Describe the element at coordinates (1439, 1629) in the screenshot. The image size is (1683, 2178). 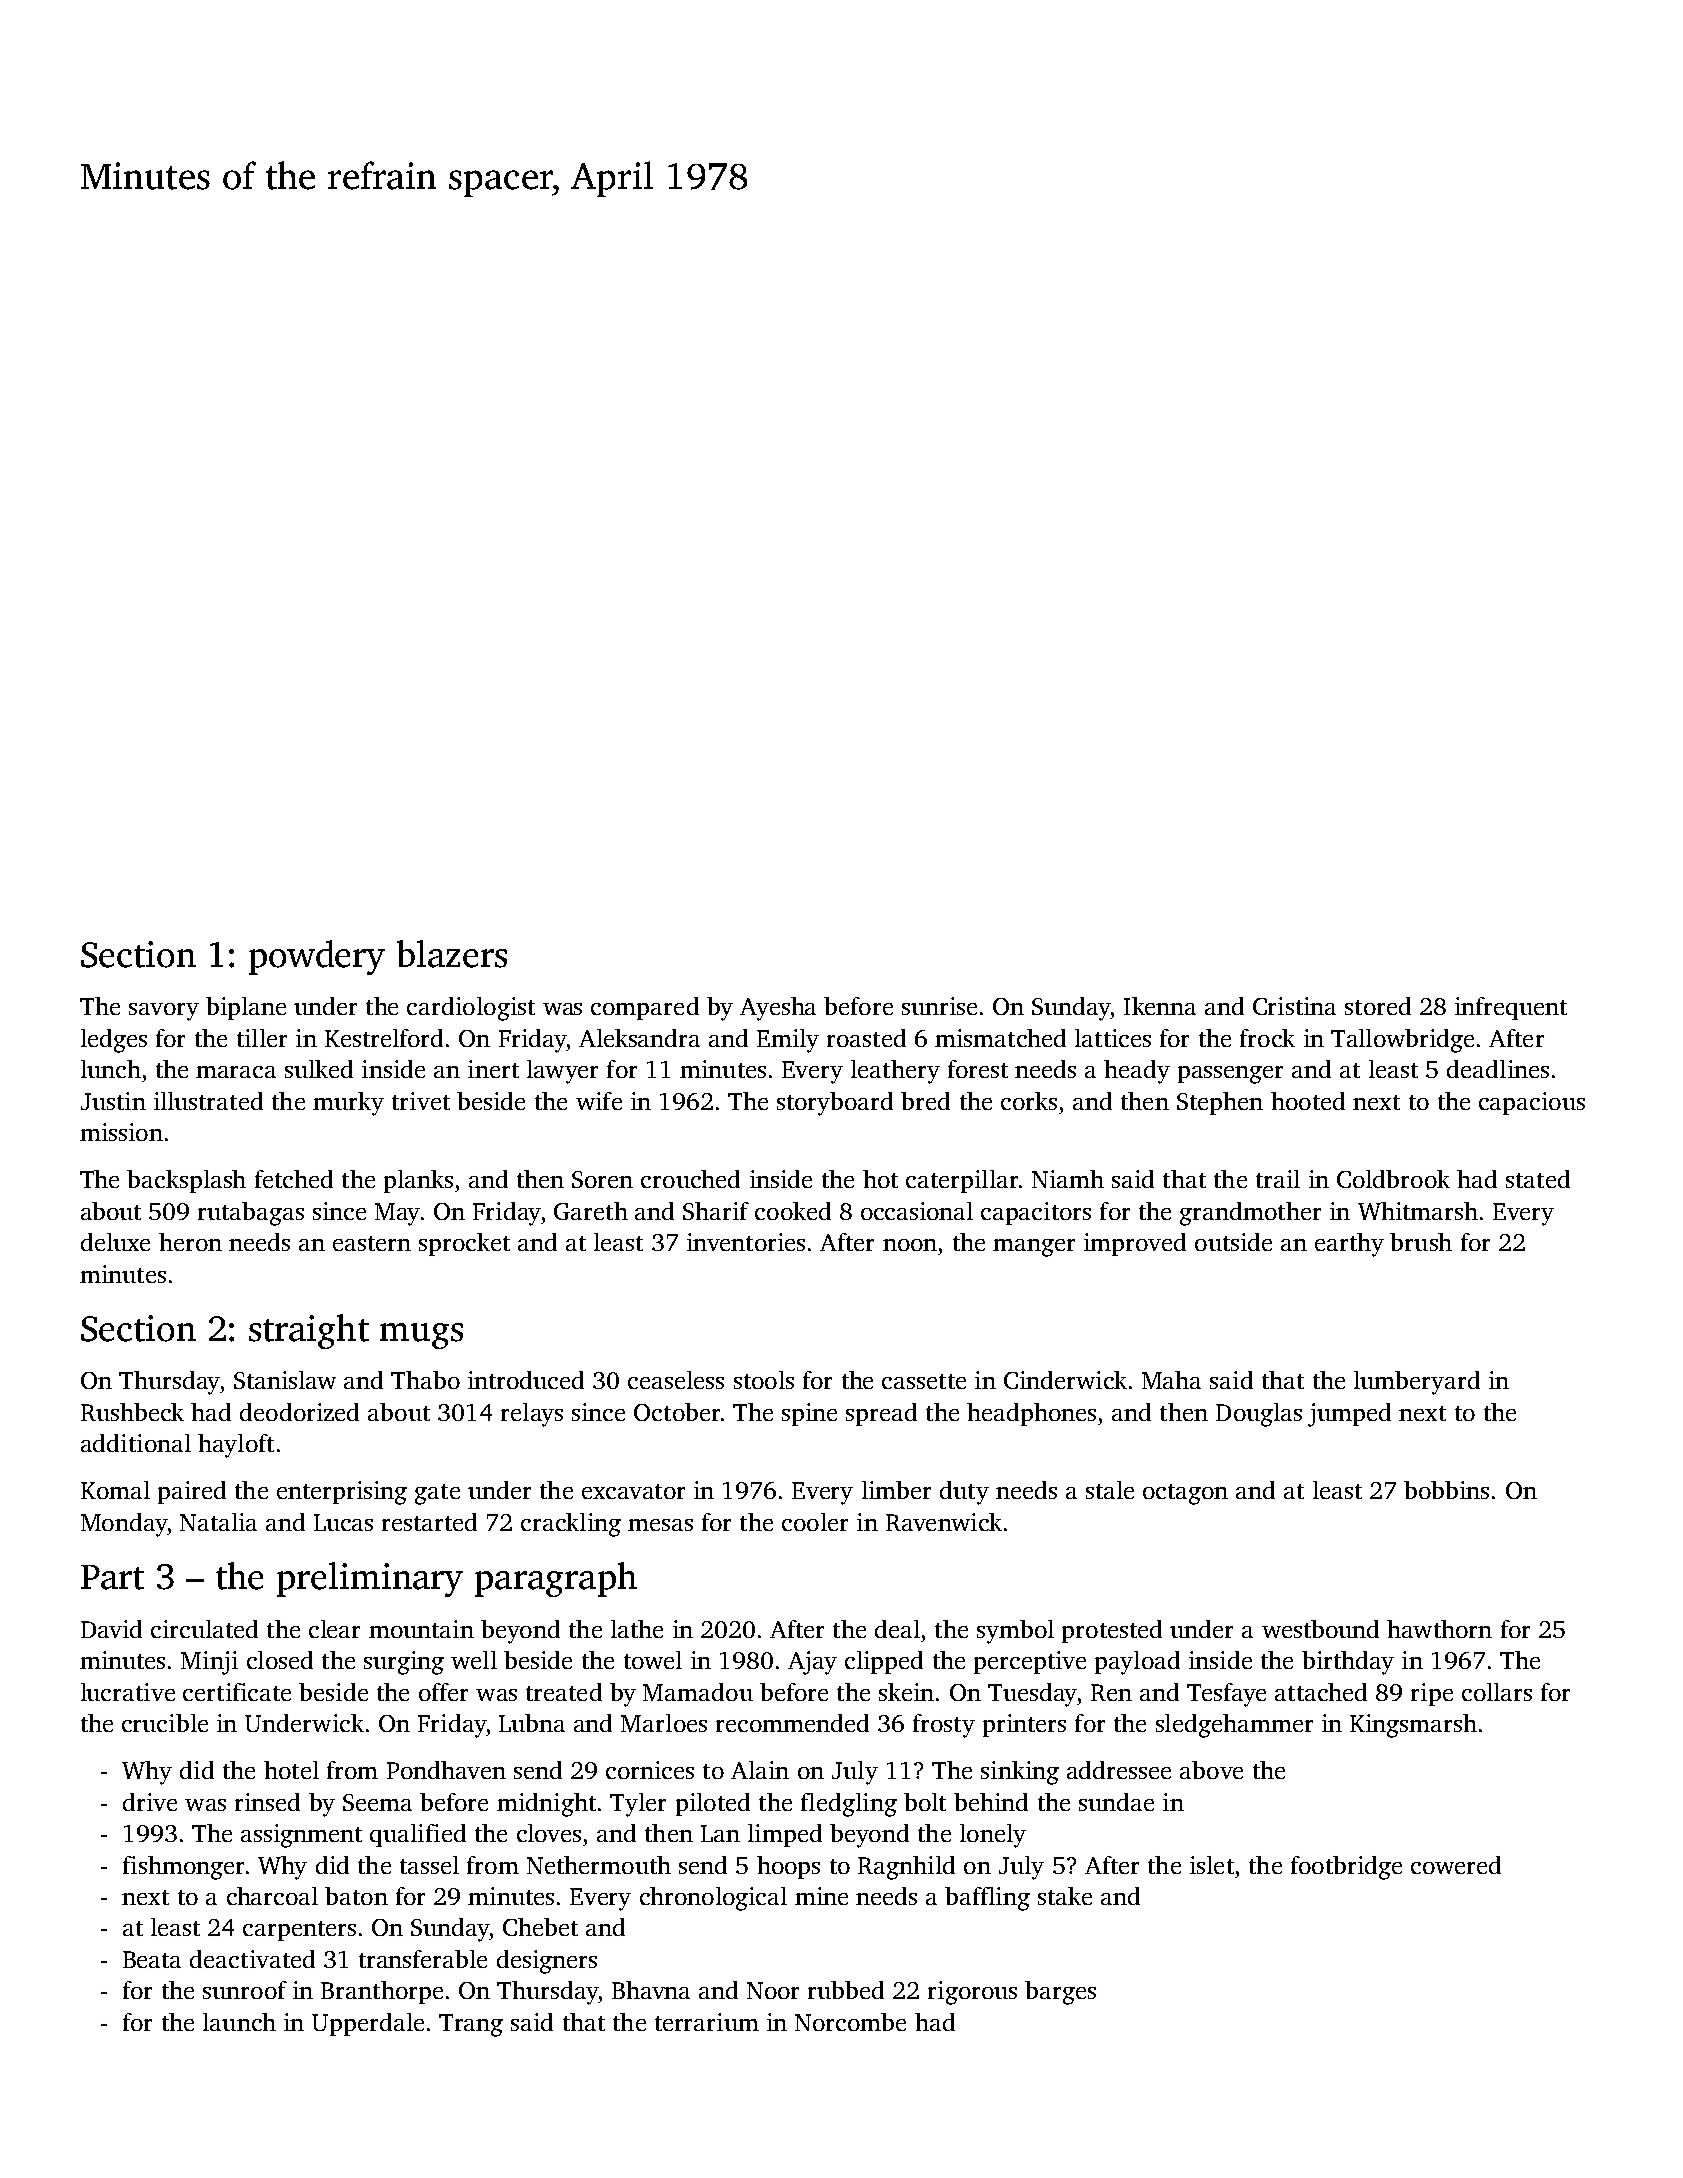
I see `hawthorn` at that location.
